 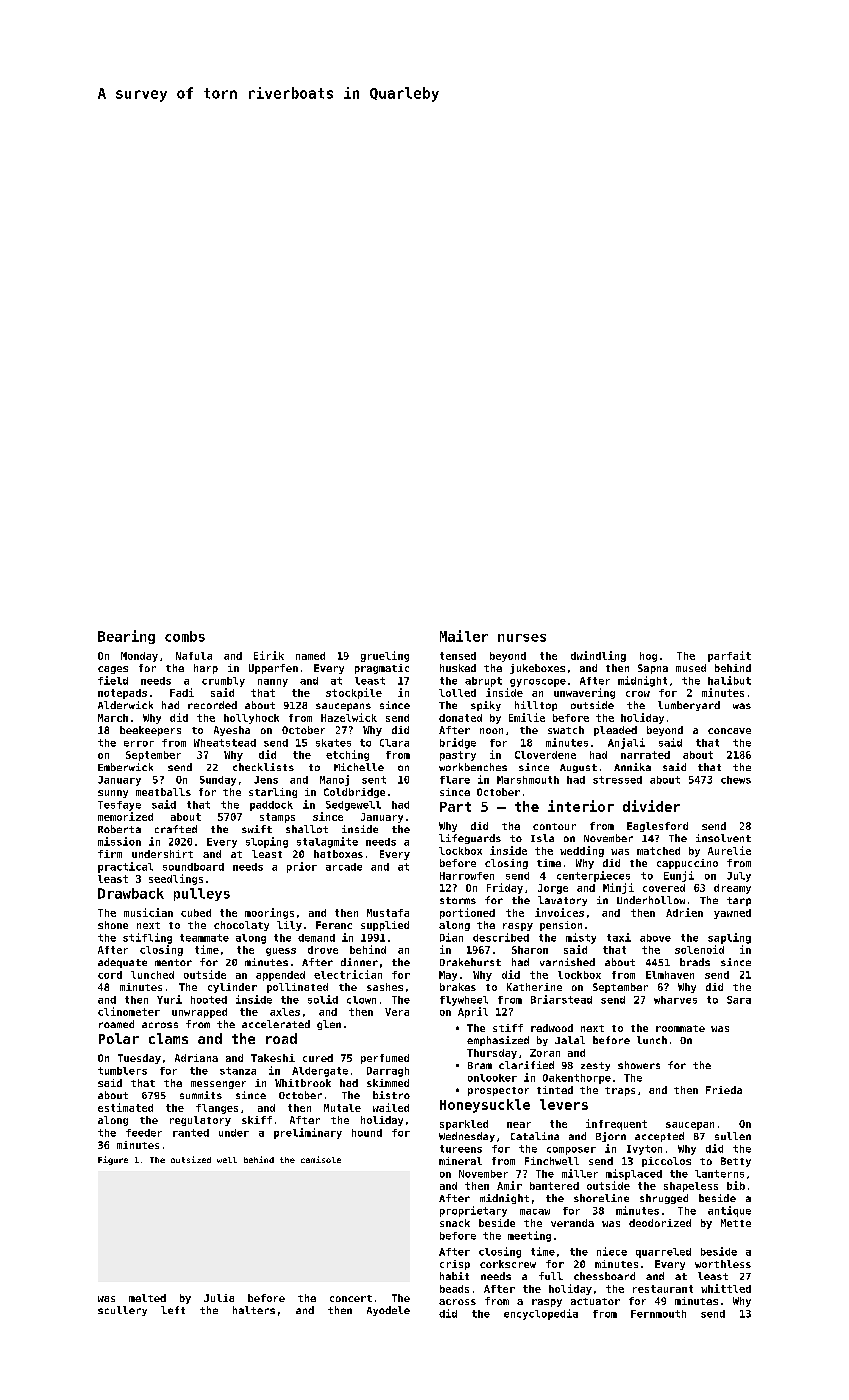 What do you see at coordinates (199, 1013) in the screenshot?
I see `unwrapped` at bounding box center [199, 1013].
